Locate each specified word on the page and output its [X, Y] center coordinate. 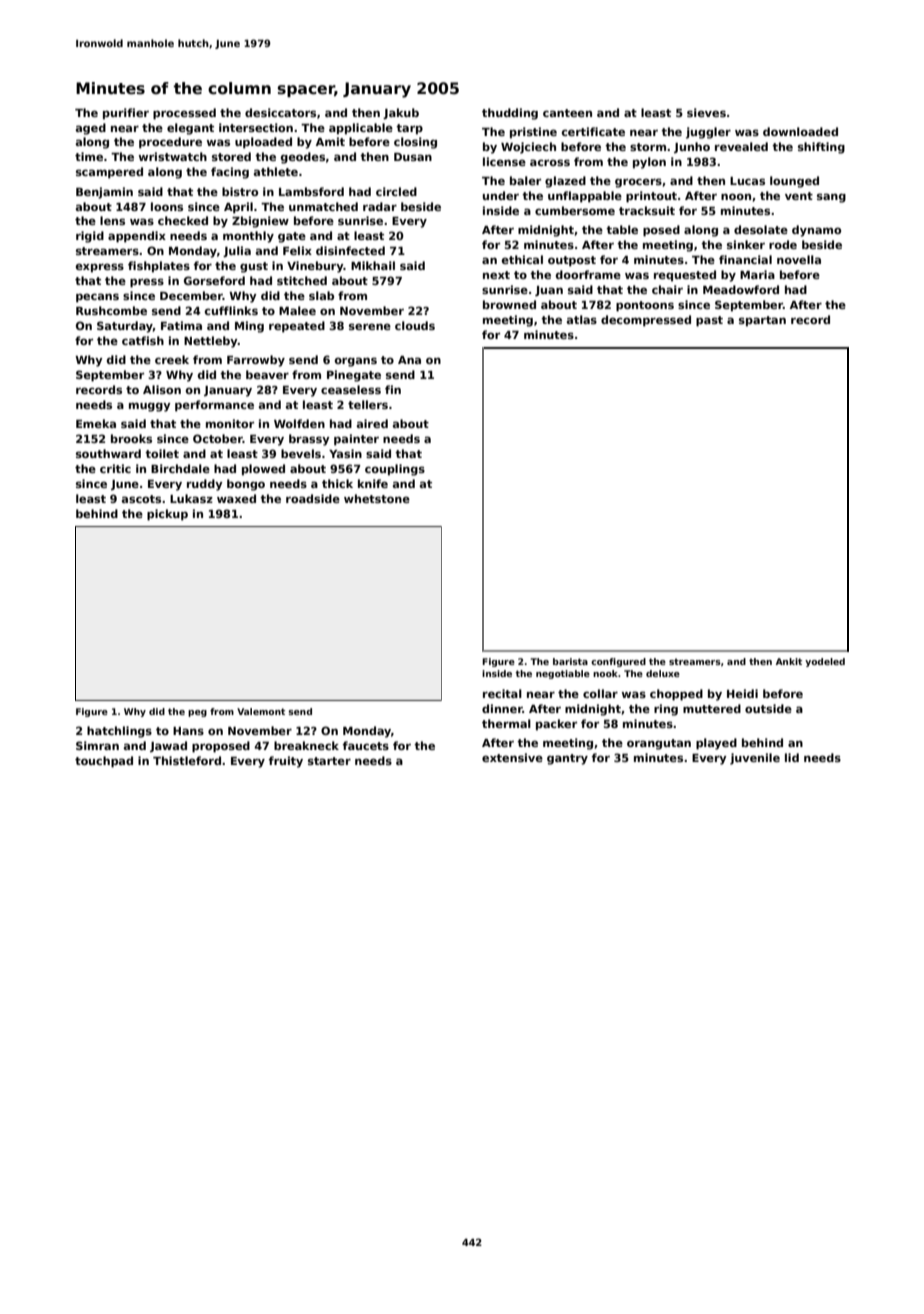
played [716, 744]
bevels [301, 453]
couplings [395, 470]
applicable [361, 129]
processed [184, 114]
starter [329, 761]
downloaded [800, 131]
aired [372, 423]
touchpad [104, 762]
